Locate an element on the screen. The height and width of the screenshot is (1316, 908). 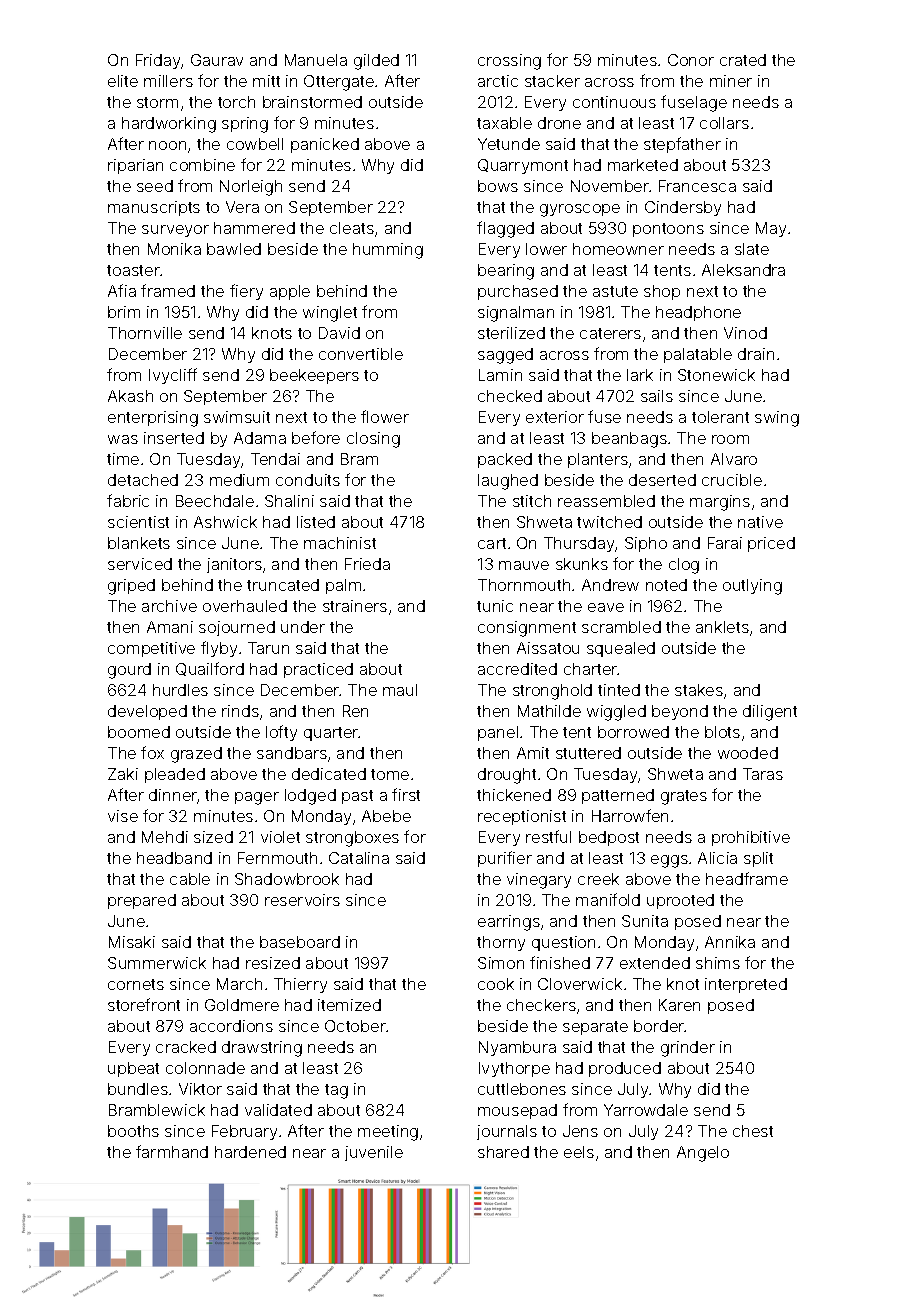
riparian is located at coordinates (135, 166).
